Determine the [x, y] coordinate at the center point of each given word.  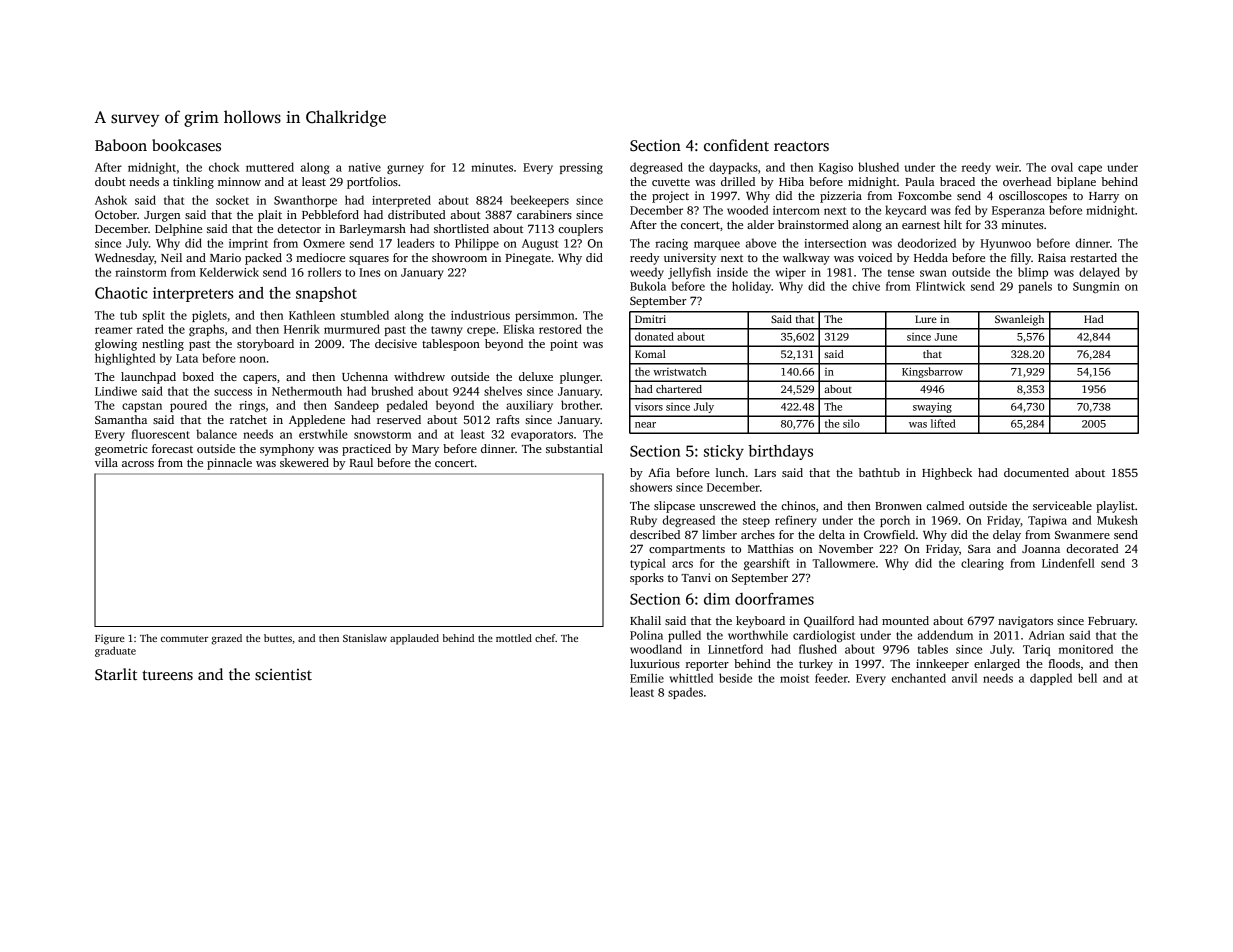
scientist [283, 674]
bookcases [186, 145]
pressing [581, 168]
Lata [187, 358]
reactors [801, 146]
